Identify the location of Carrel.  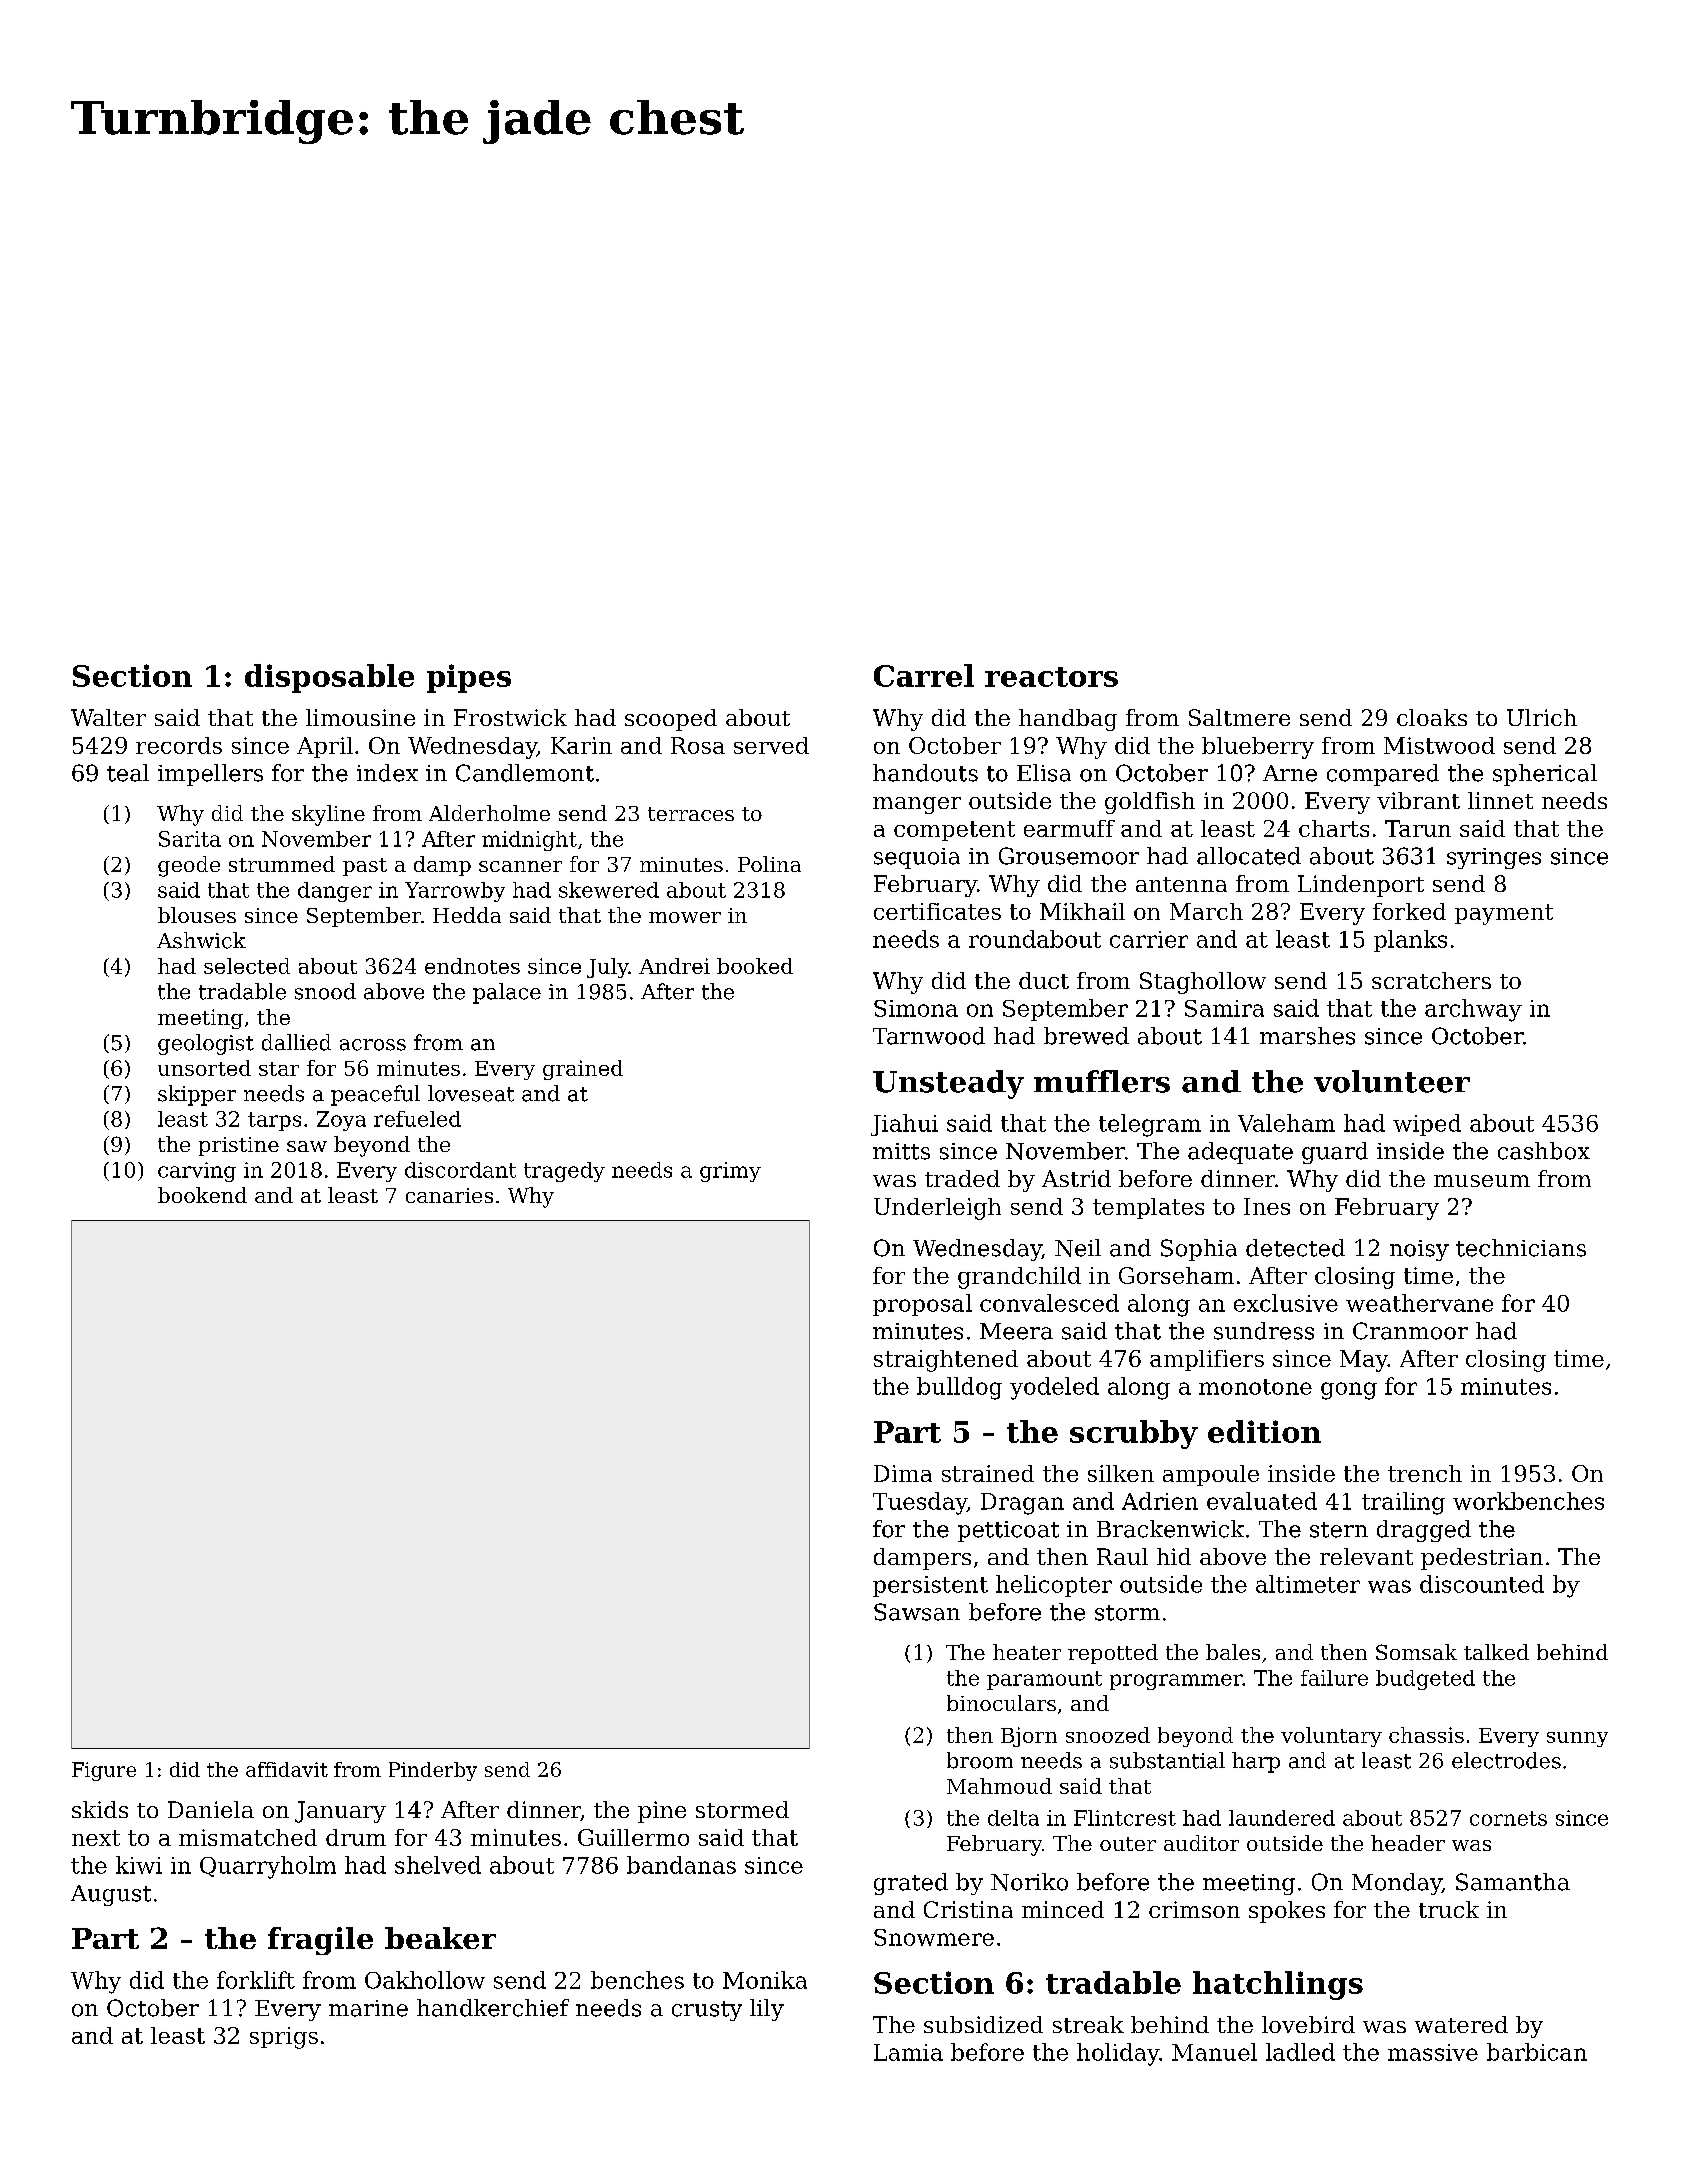
(924, 675).
